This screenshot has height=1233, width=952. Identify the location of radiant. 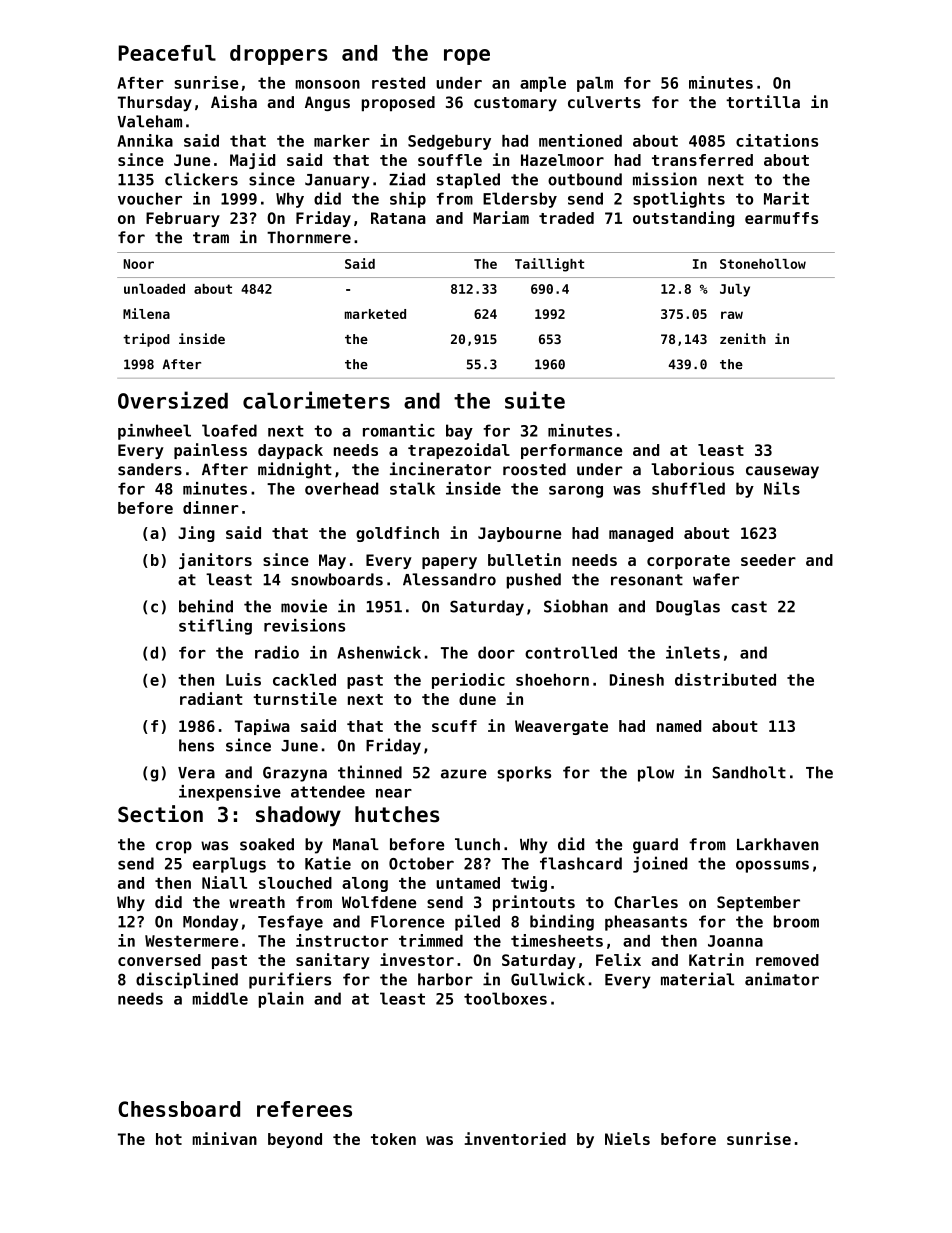
(211, 698).
